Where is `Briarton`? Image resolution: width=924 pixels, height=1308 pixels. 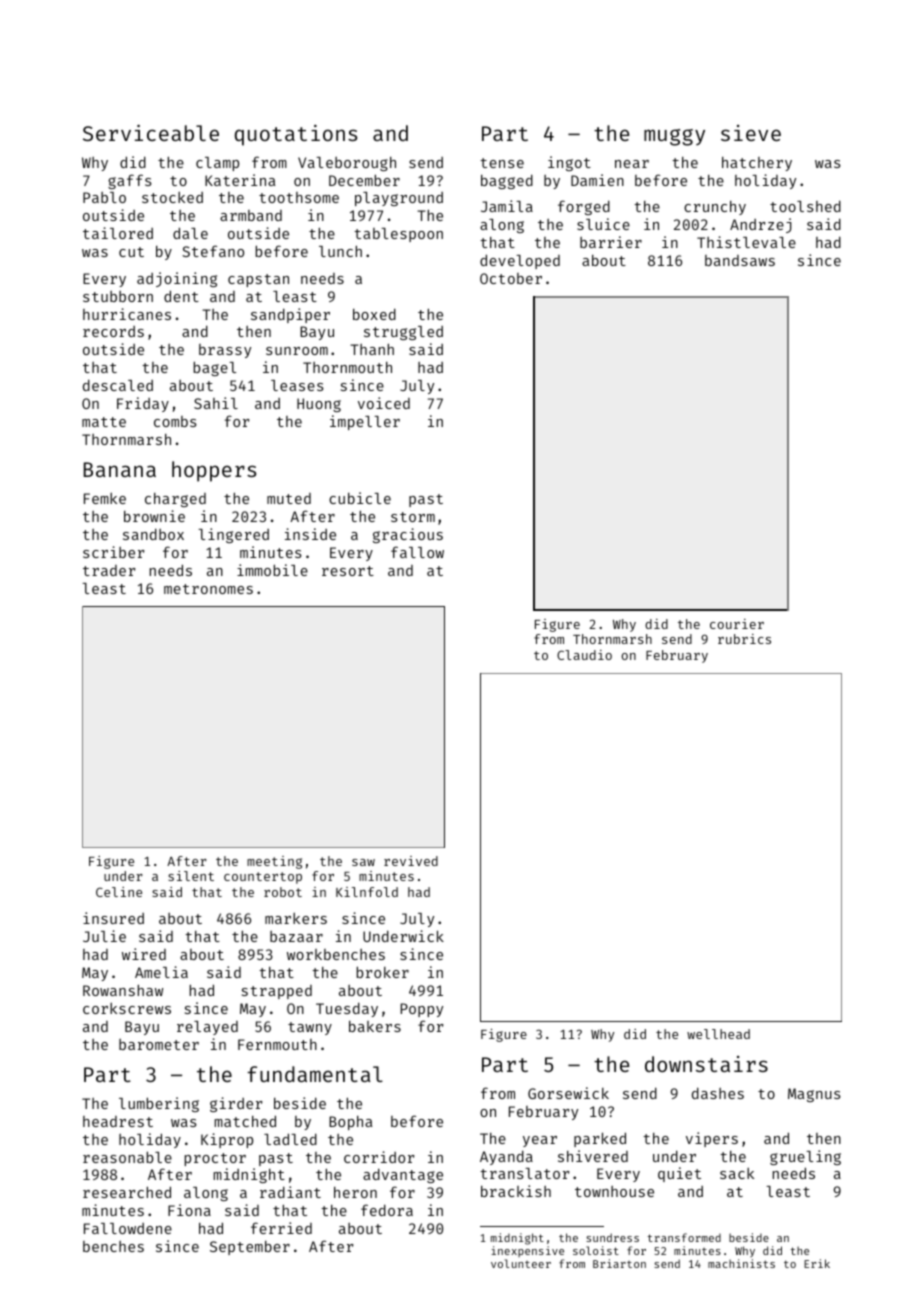
Briarton is located at coordinates (619, 1263).
